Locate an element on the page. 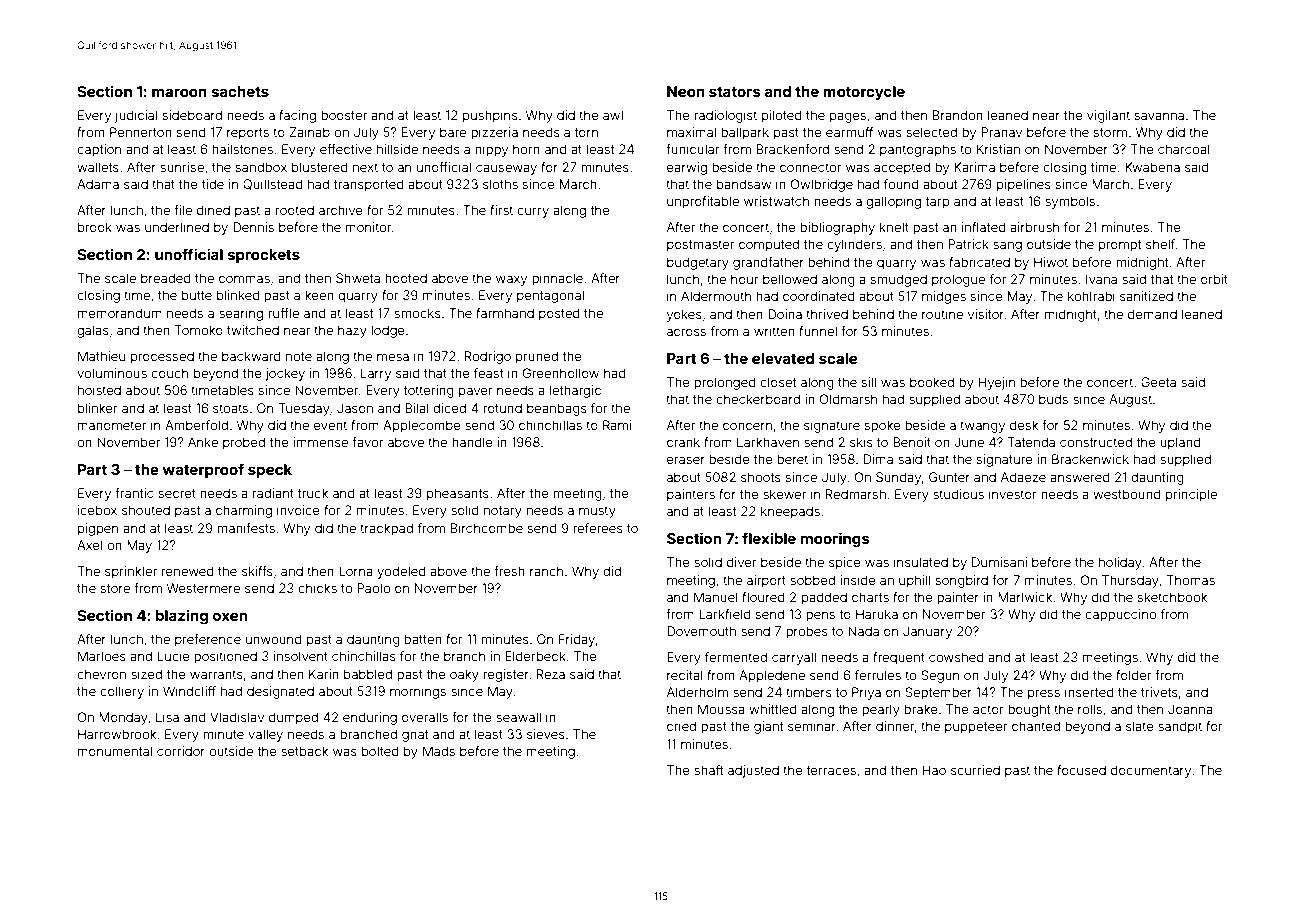 The width and height of the image is (1308, 924). radiologist is located at coordinates (725, 116).
